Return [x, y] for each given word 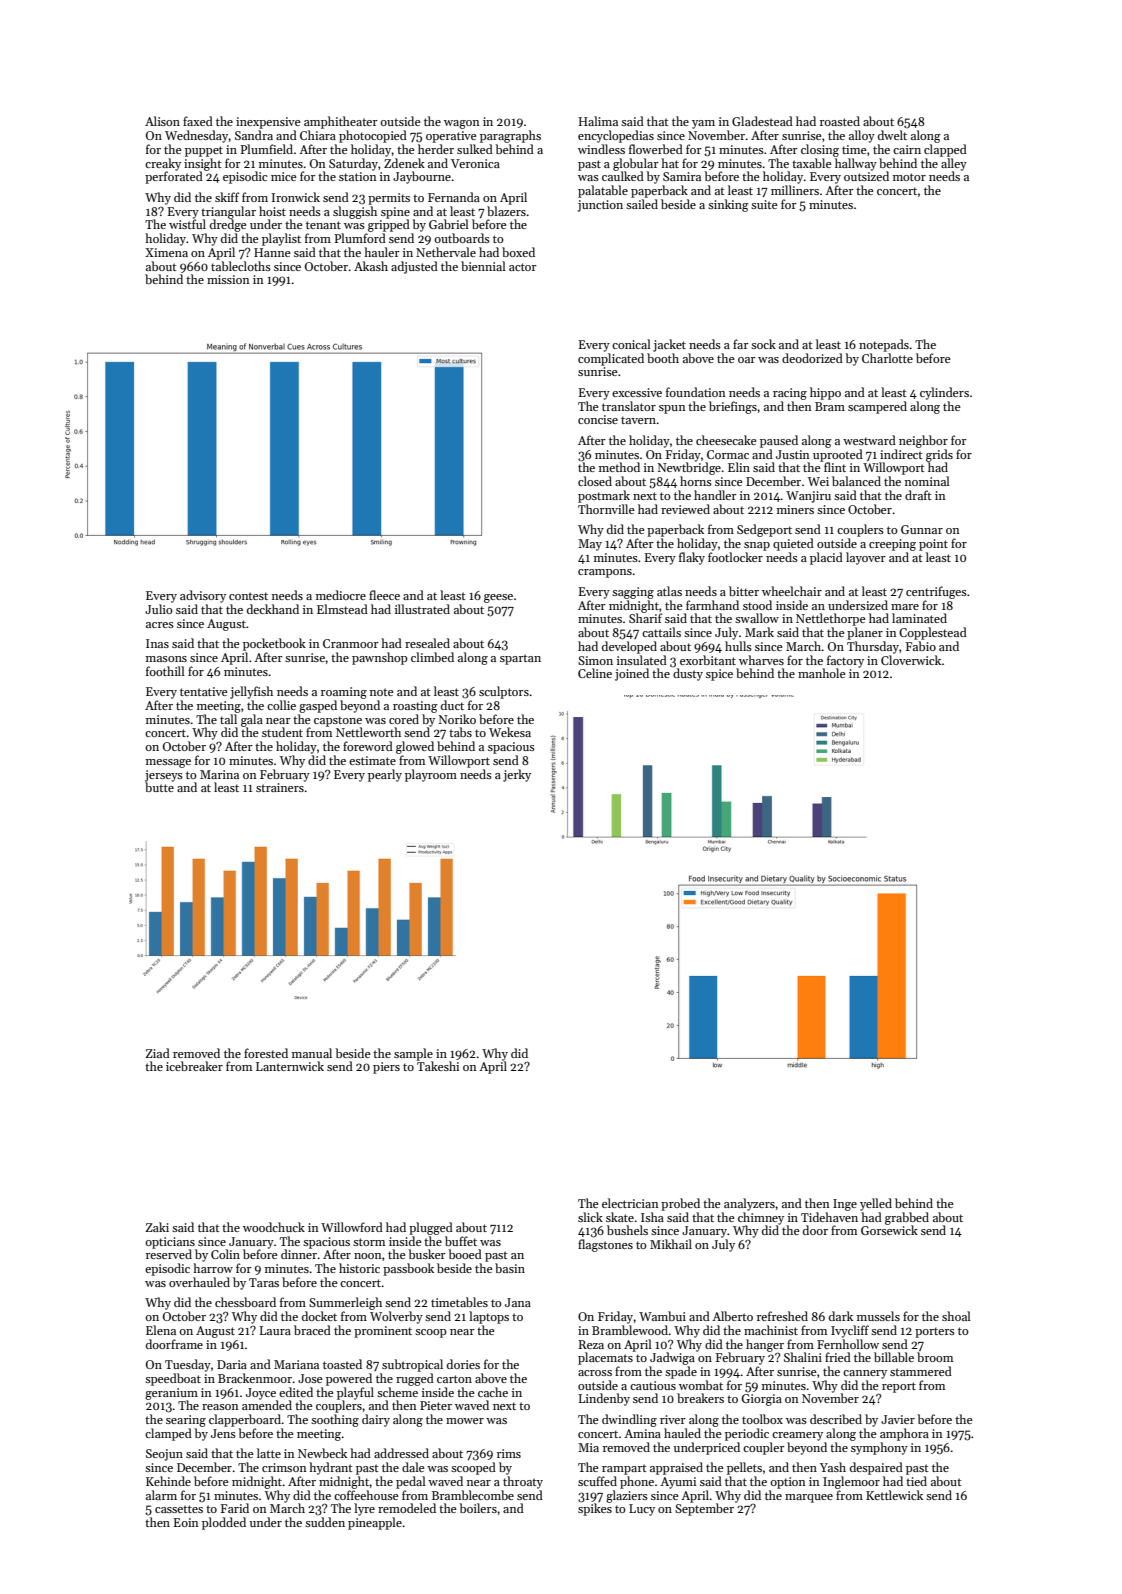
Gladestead [762, 121]
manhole [822, 673]
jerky [517, 775]
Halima [598, 121]
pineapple [375, 1523]
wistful [187, 224]
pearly [385, 775]
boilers [478, 1508]
